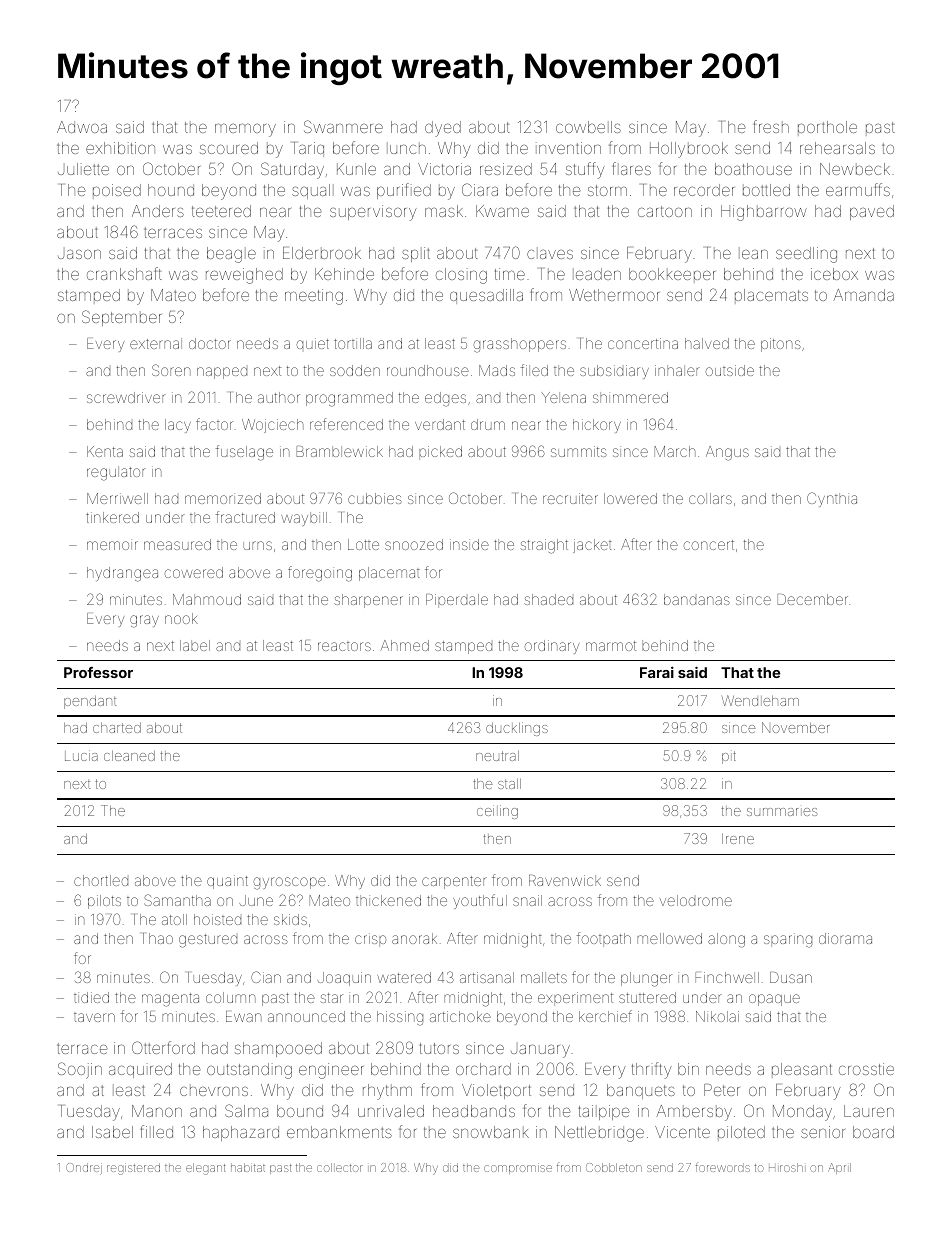  Describe the element at coordinates (832, 499) in the screenshot. I see `Cynthia` at that location.
